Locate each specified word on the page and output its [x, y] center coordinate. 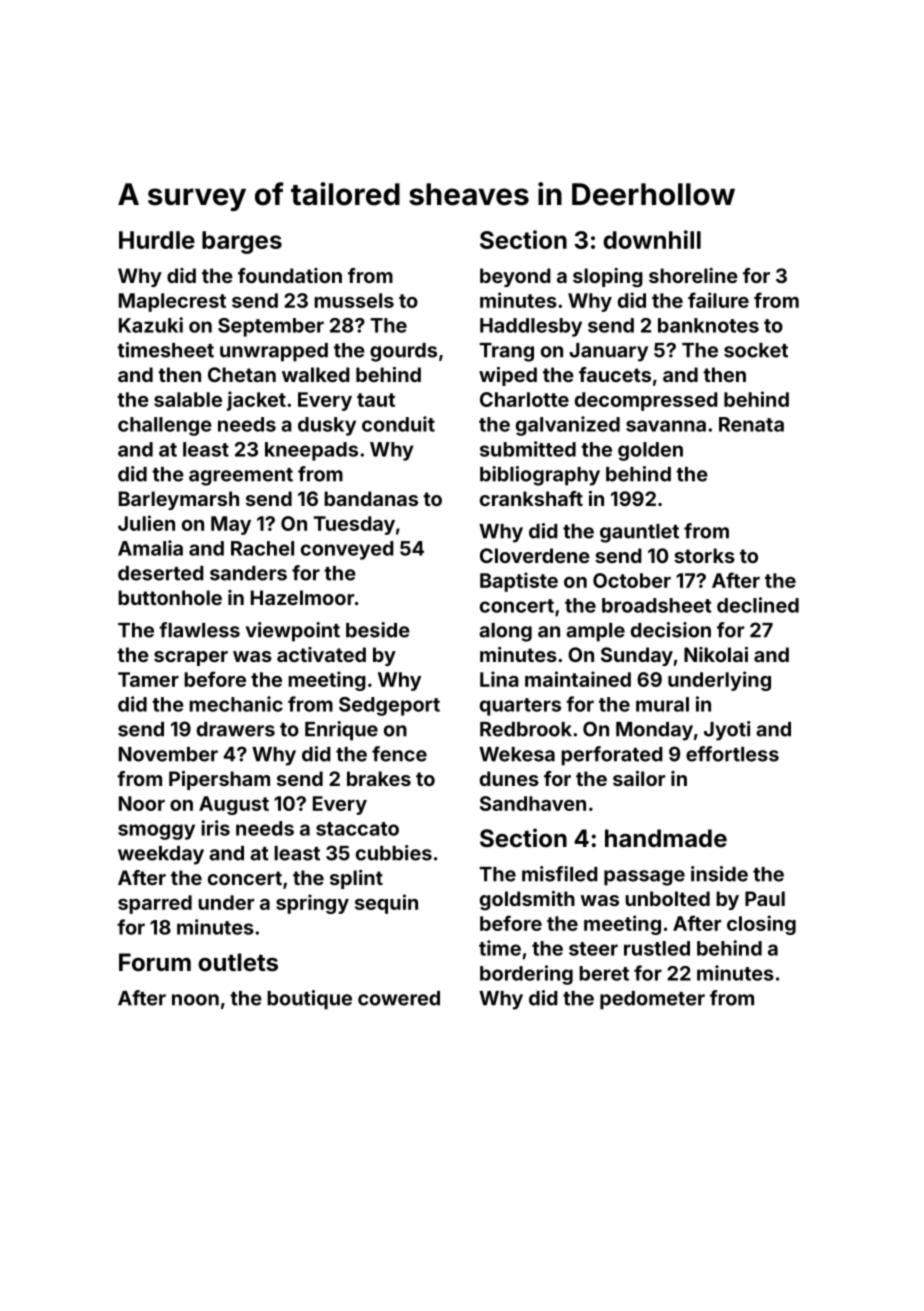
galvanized [568, 426]
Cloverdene [535, 555]
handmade [666, 838]
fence [399, 754]
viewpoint [293, 632]
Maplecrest [172, 302]
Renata [751, 424]
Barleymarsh [179, 500]
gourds [403, 352]
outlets [238, 962]
